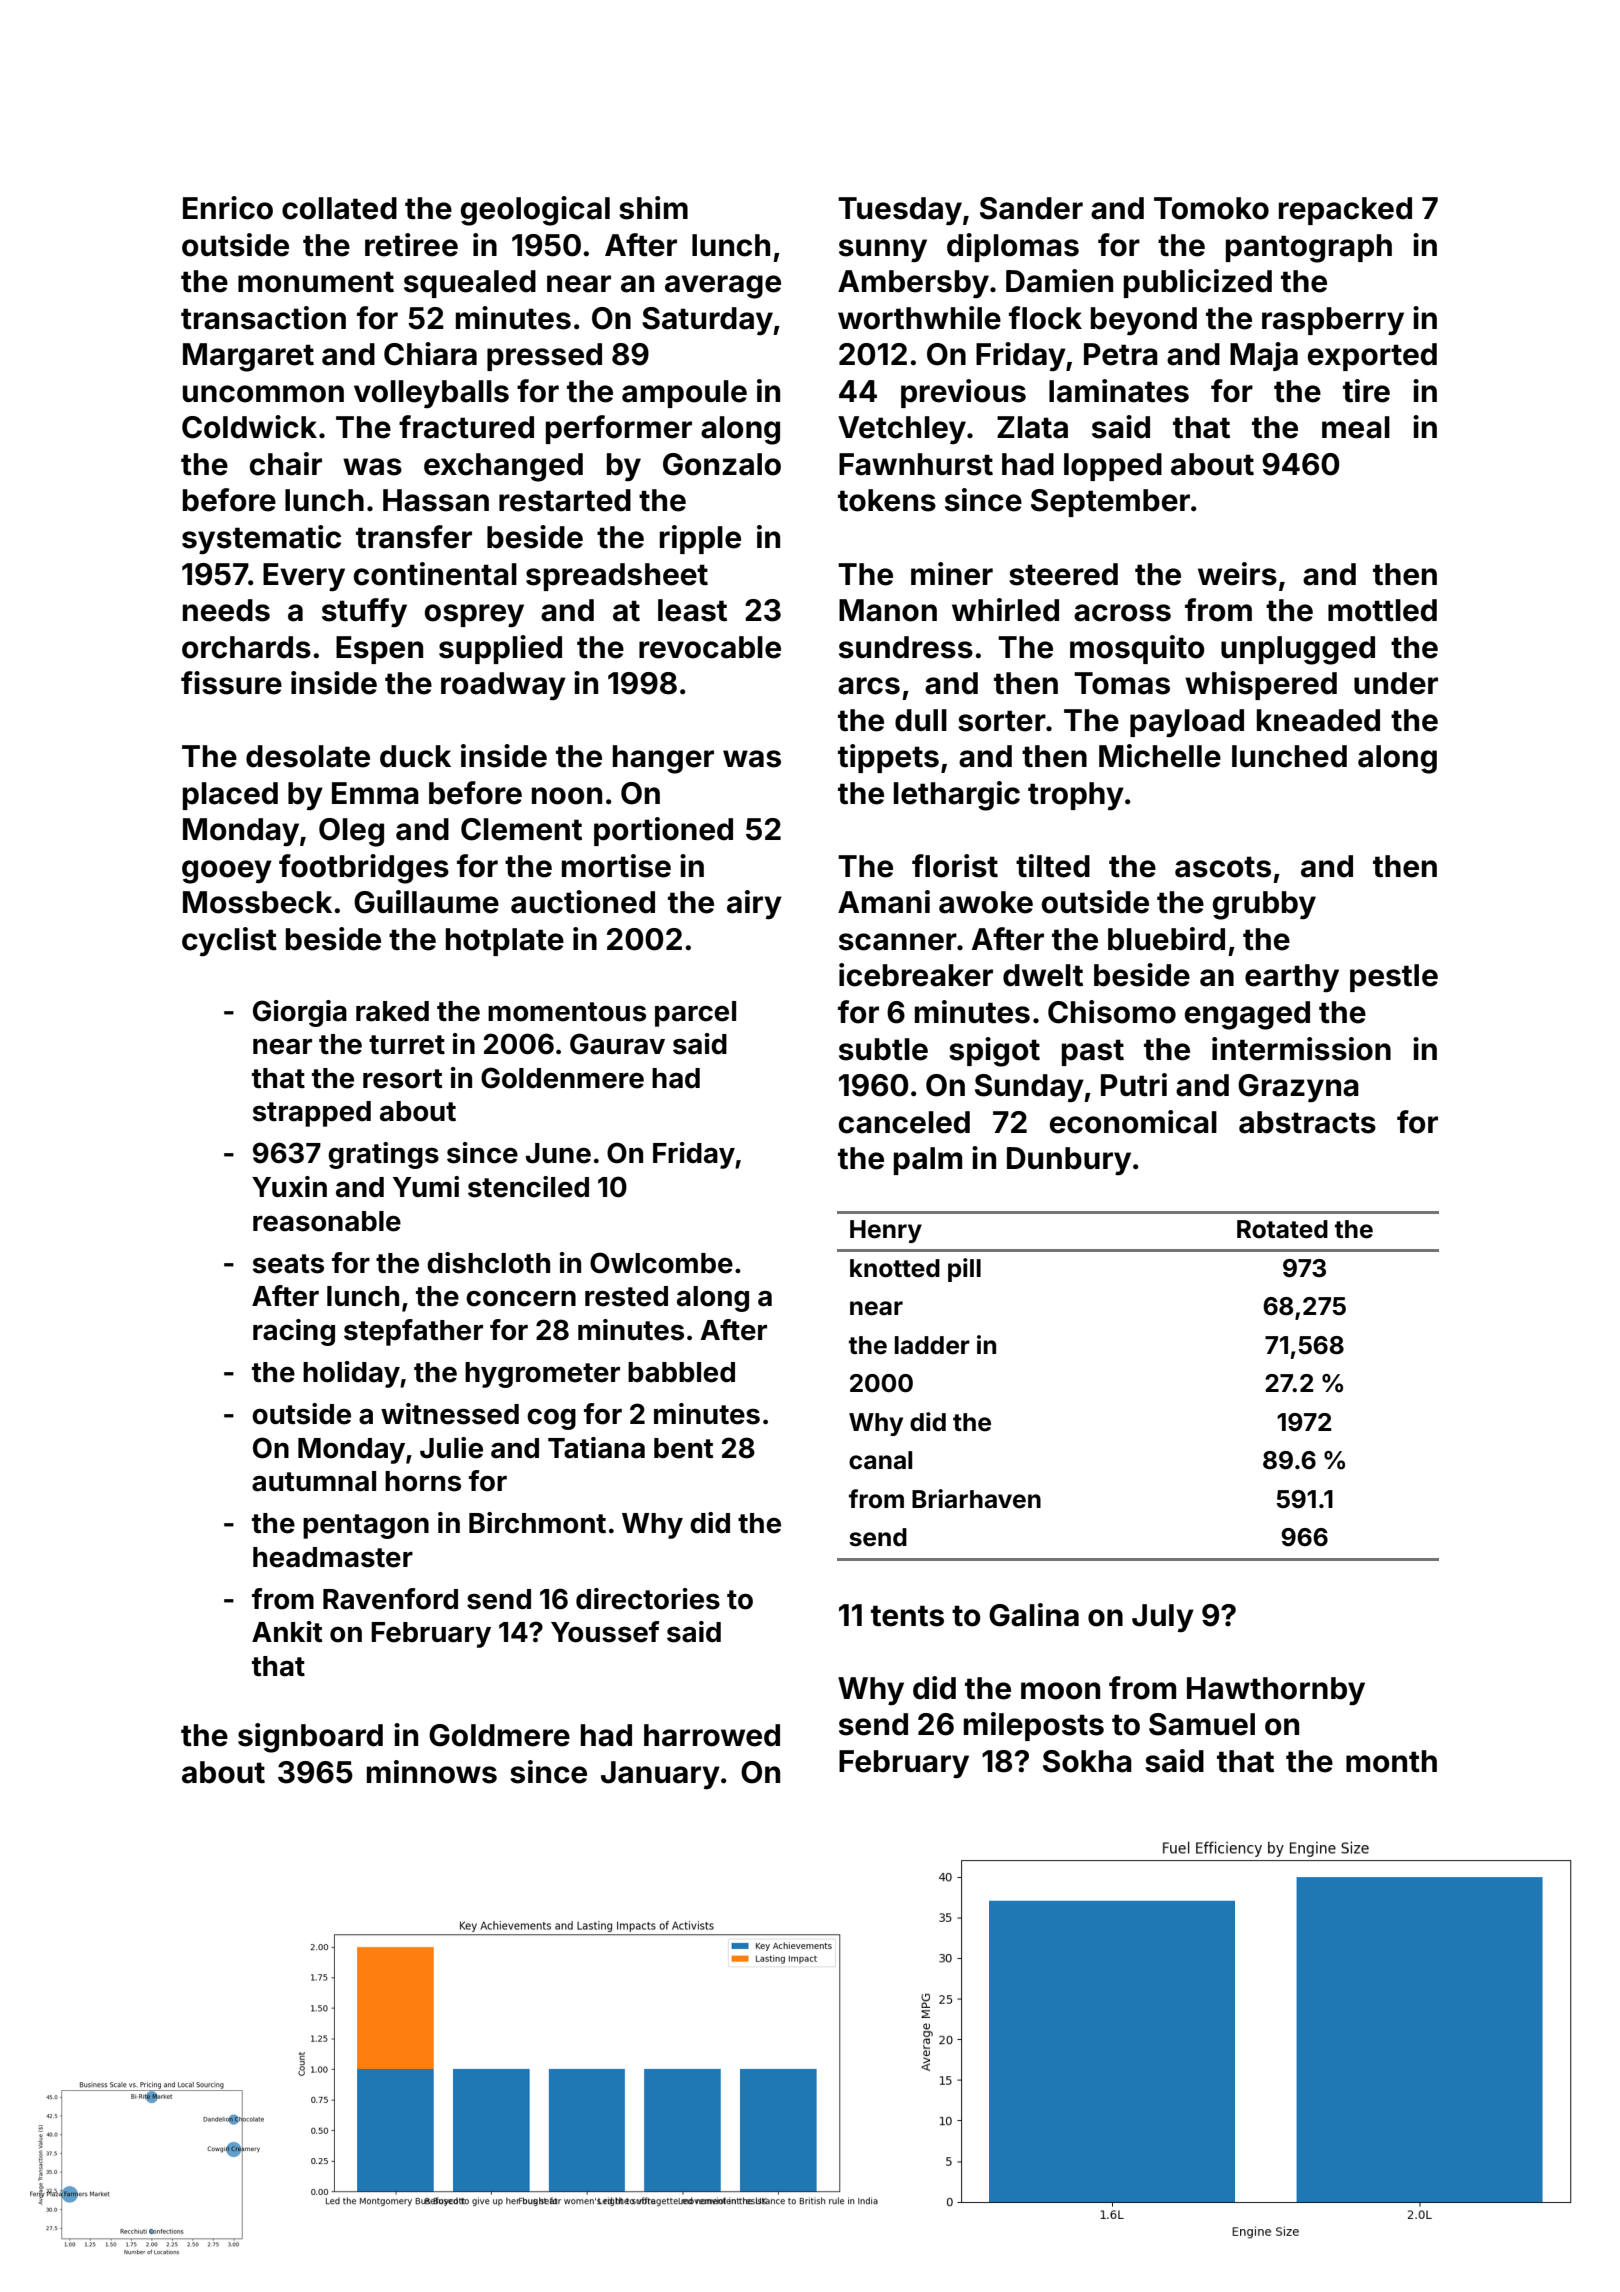 The width and height of the page is (1620, 2292). Describe the element at coordinates (432, 1772) in the page. I see `minnows` at that location.
